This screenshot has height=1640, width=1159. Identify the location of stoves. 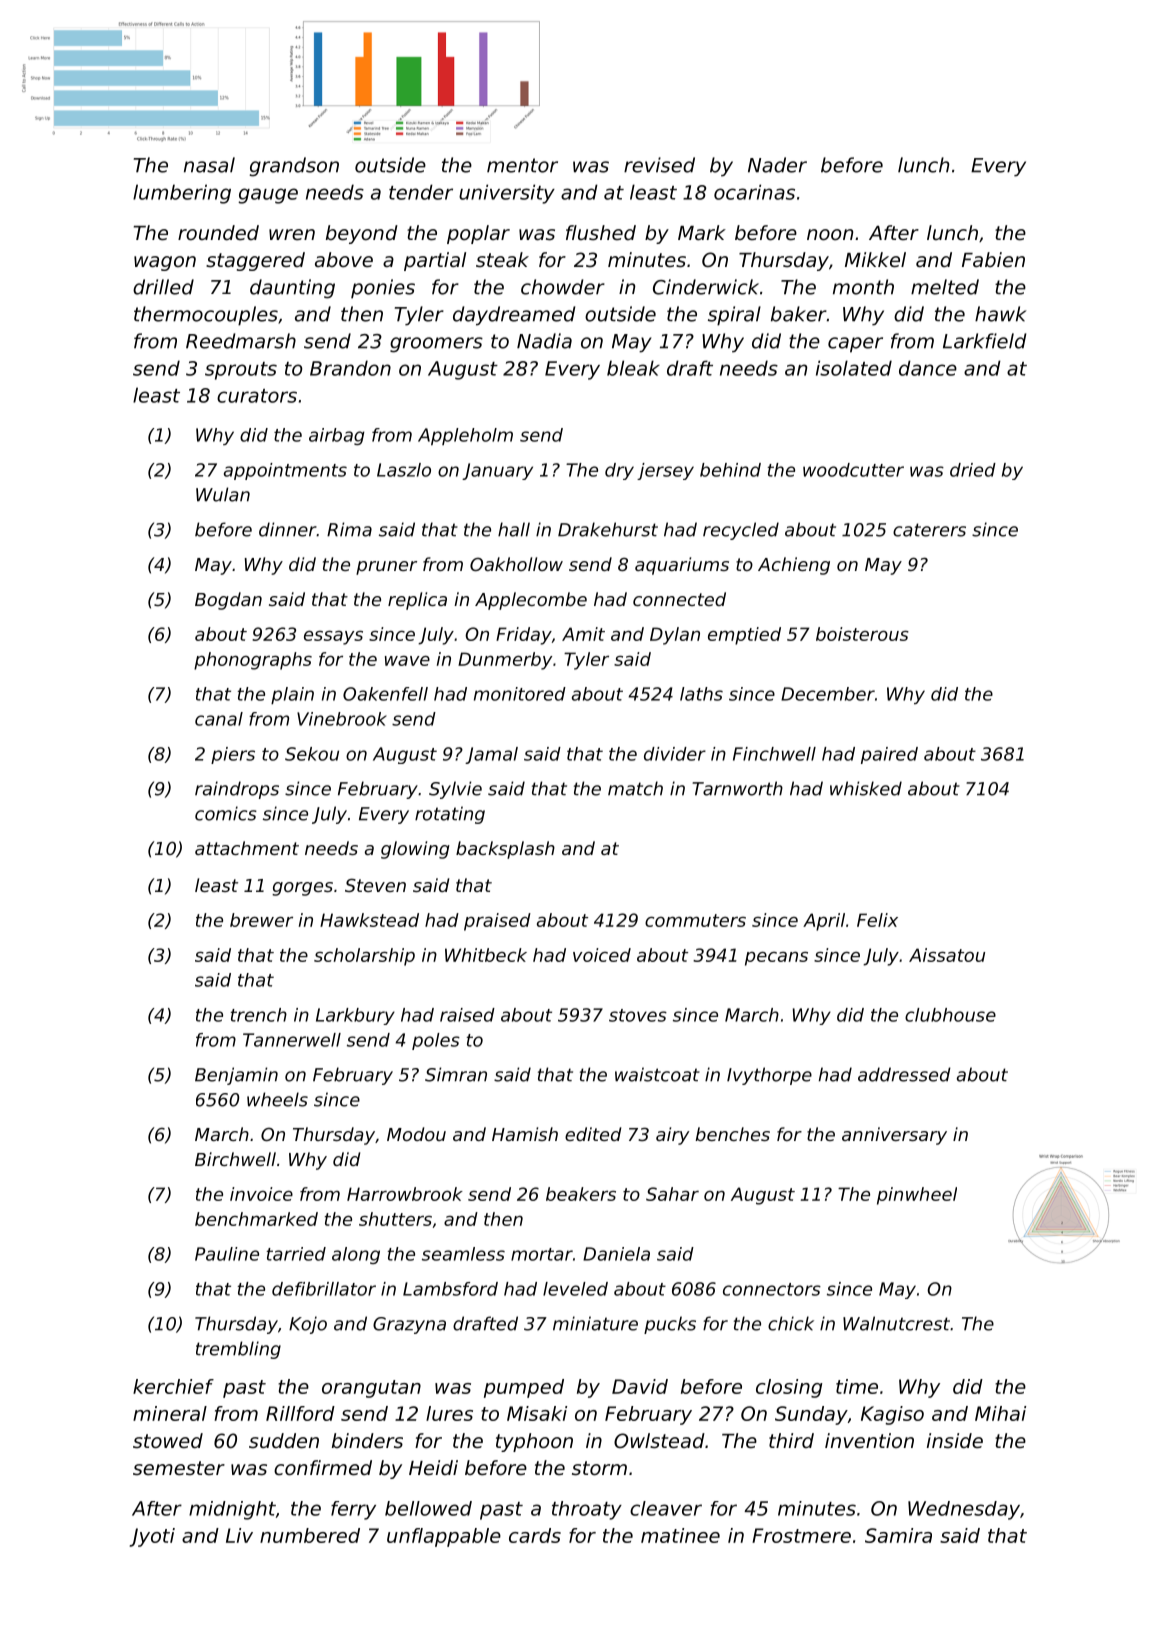
(638, 1015).
